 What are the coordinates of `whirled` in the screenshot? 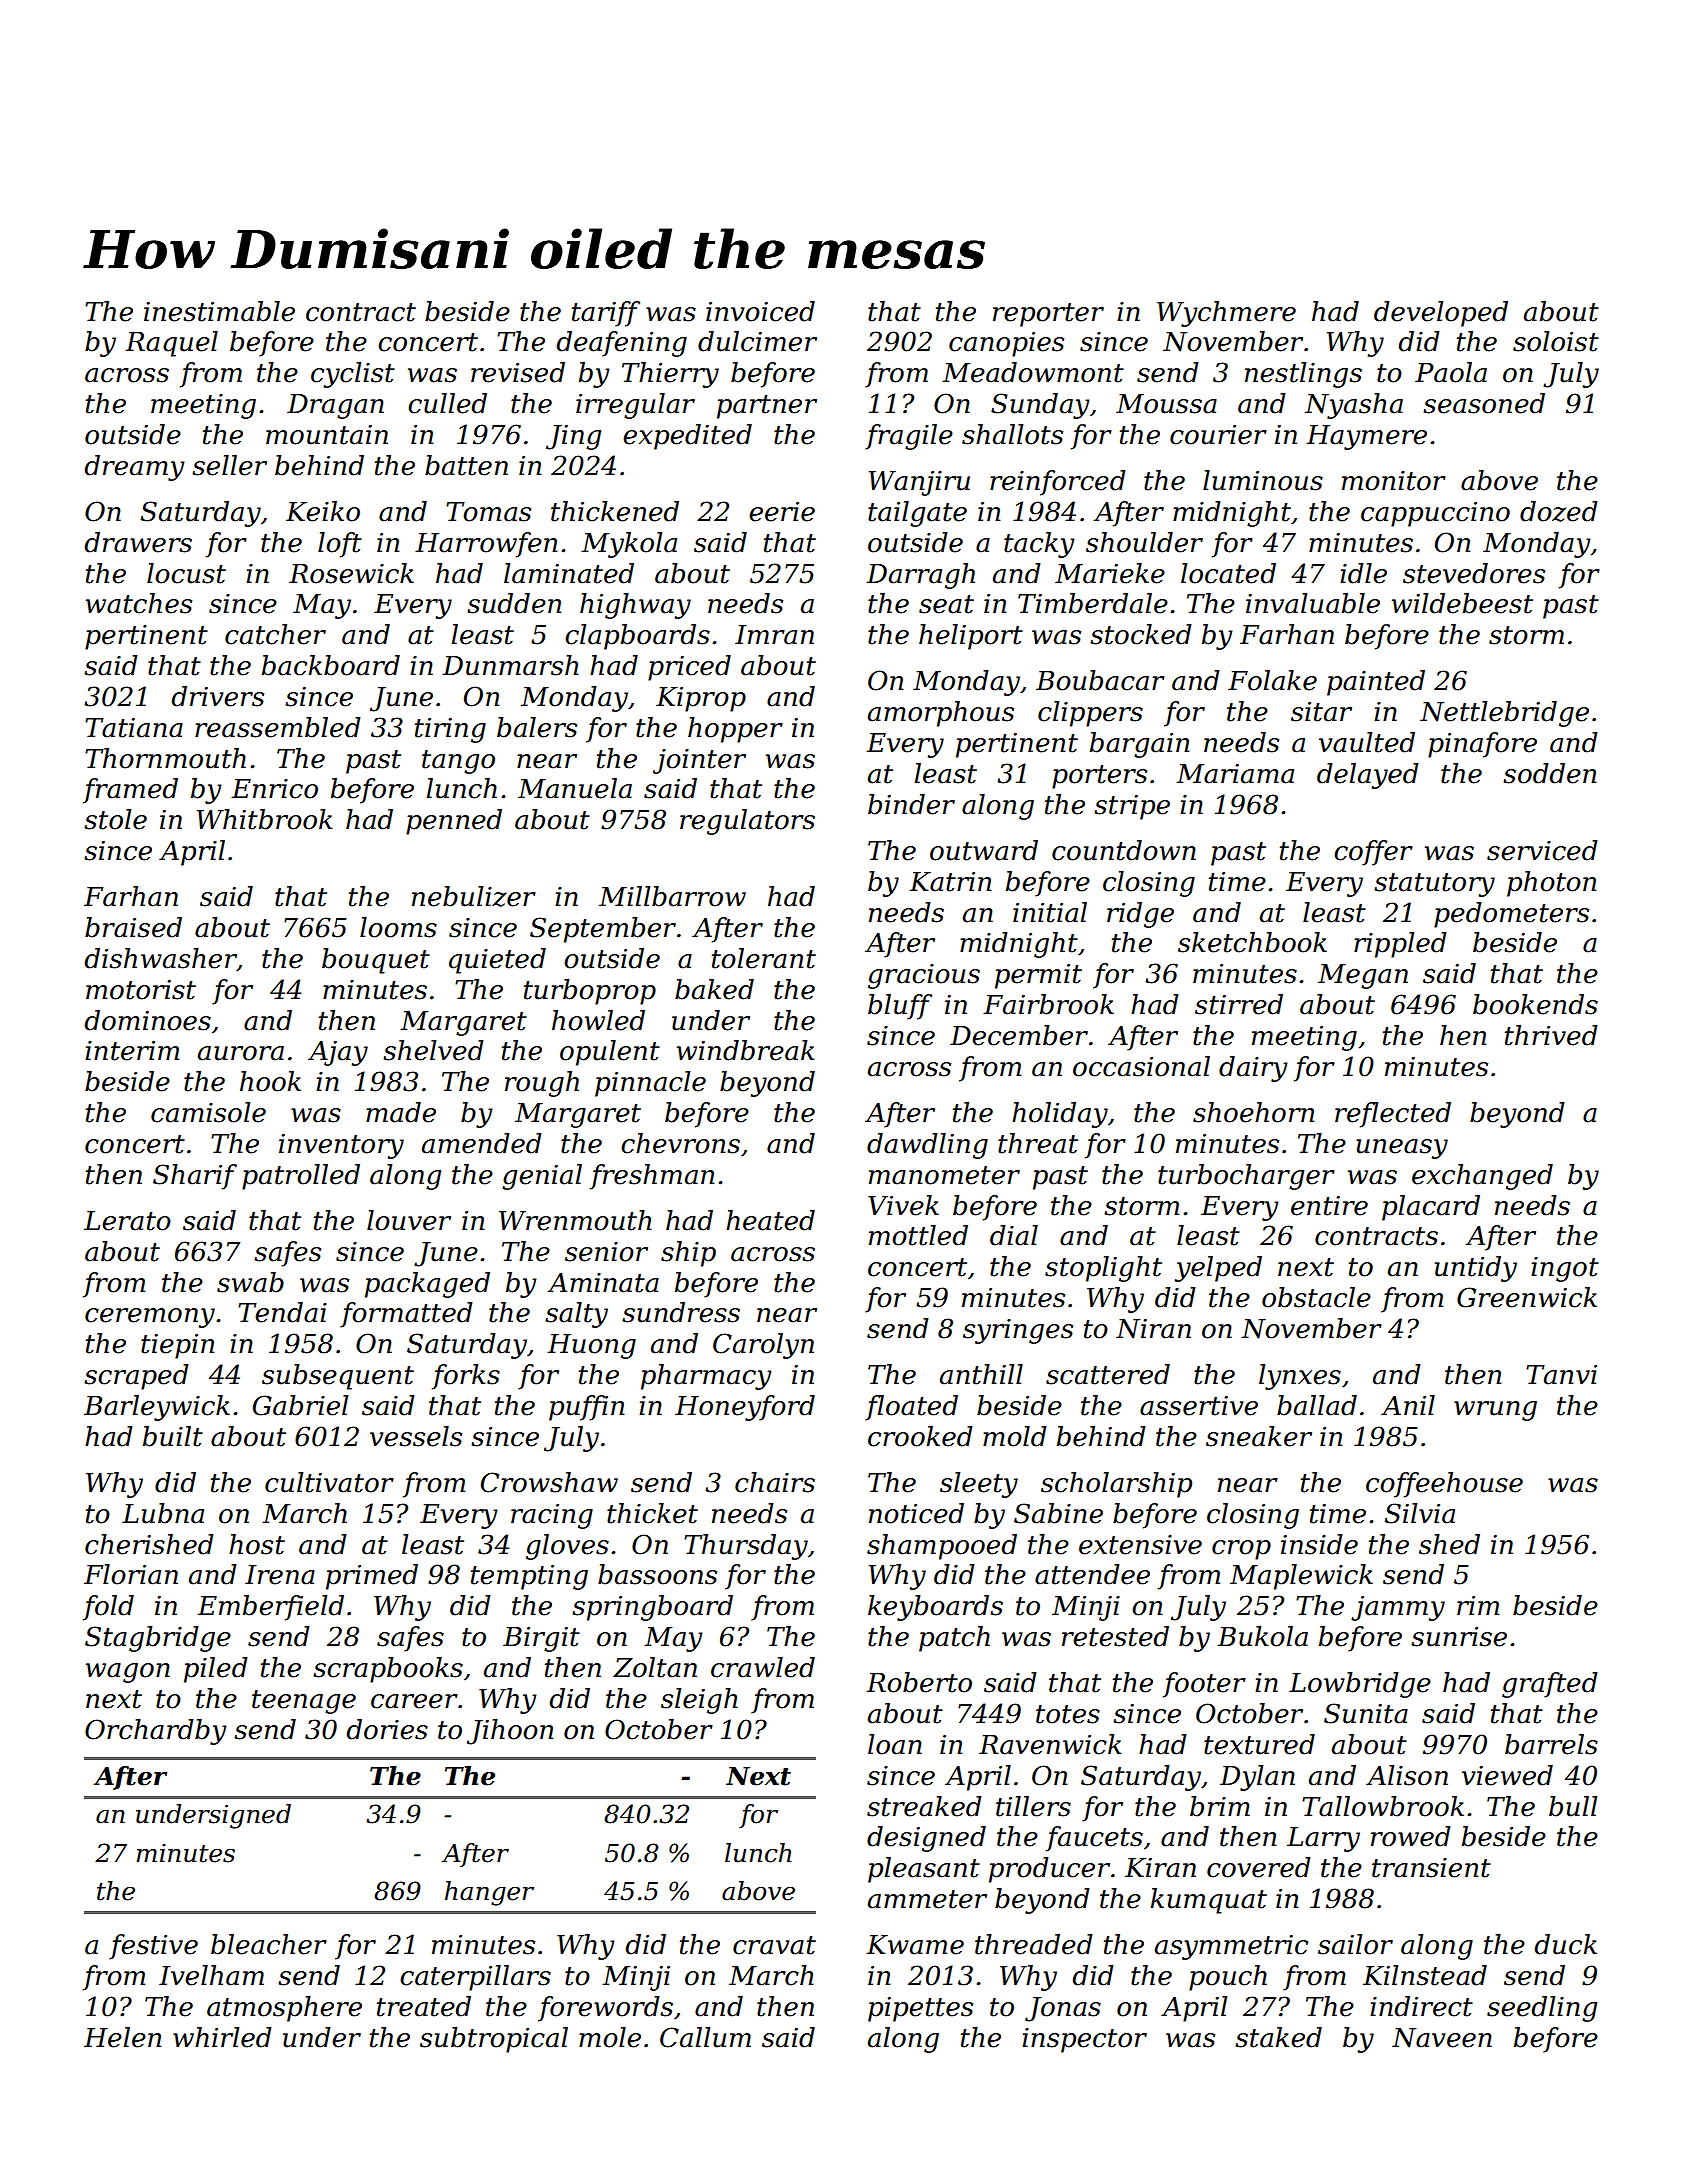 It's located at (222, 2037).
